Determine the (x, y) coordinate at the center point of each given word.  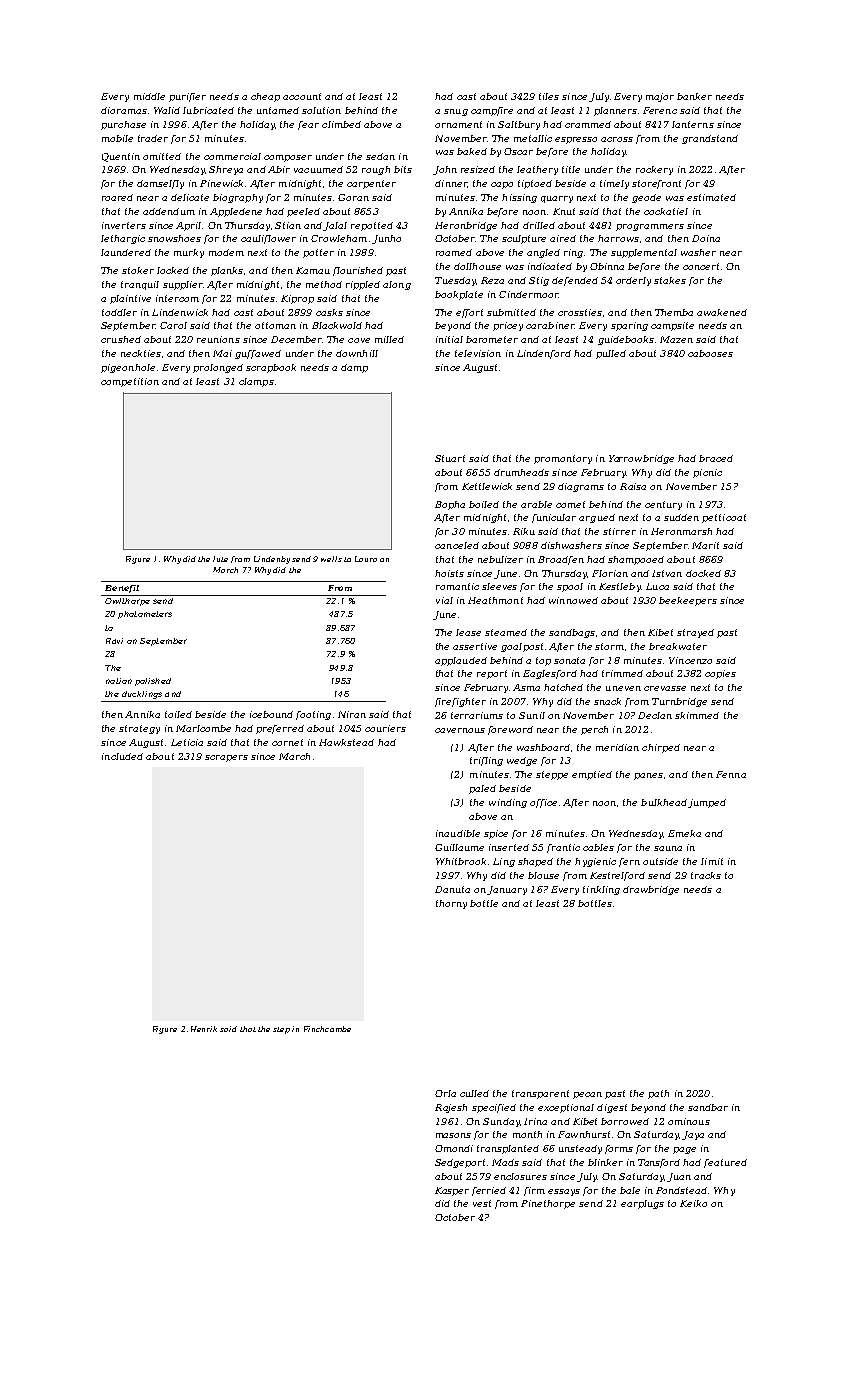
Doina (706, 238)
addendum (169, 211)
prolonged (218, 368)
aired (563, 238)
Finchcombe (327, 1029)
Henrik (204, 1029)
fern (629, 862)
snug (456, 112)
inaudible (458, 833)
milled (389, 339)
